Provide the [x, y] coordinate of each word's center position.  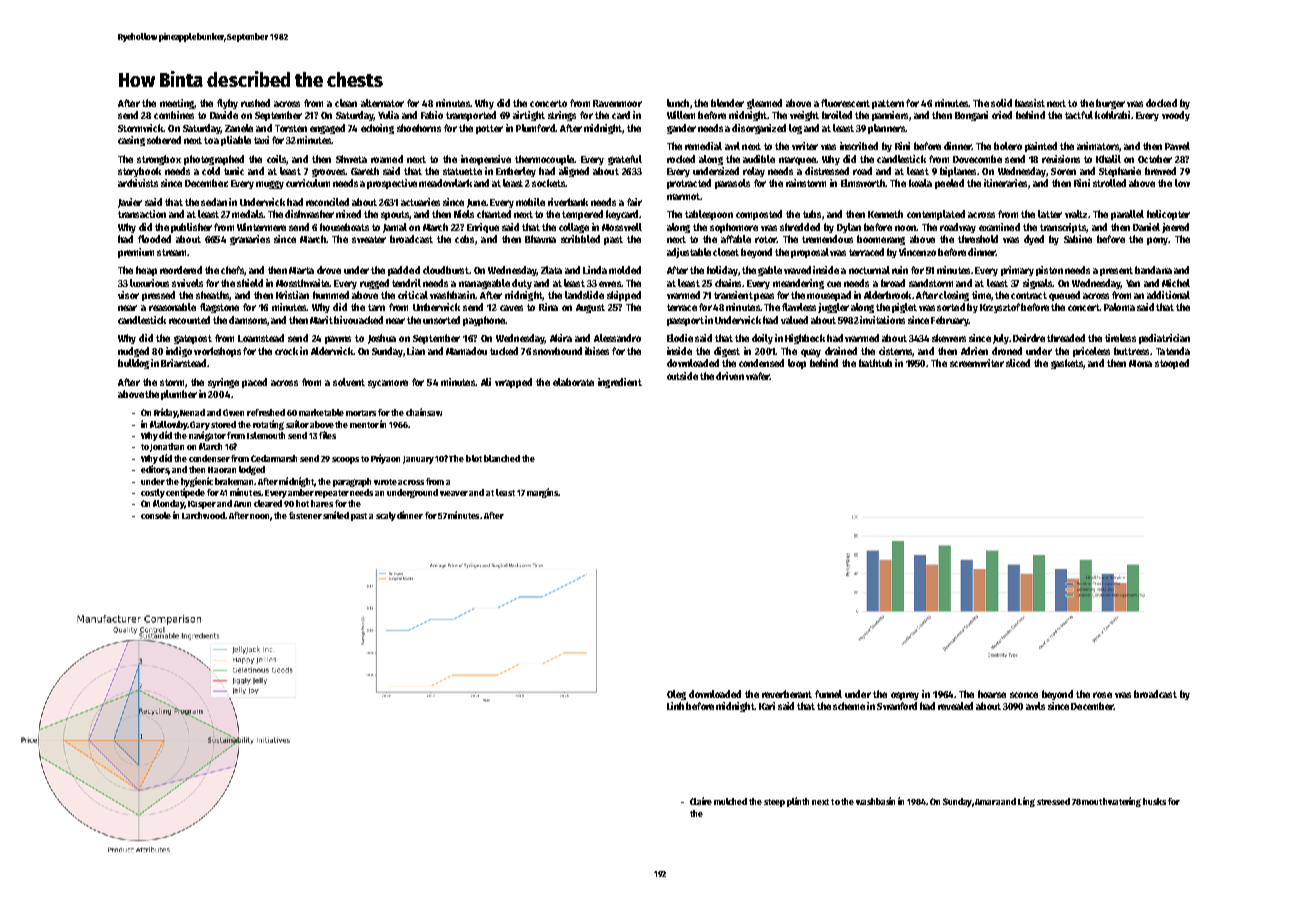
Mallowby [168, 425]
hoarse [992, 694]
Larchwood [203, 515]
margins [542, 493]
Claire [701, 801]
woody [1176, 116]
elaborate [573, 382]
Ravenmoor [617, 103]
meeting [177, 104]
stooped [1172, 364]
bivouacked [358, 320]
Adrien [974, 351]
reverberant [787, 694]
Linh [675, 706]
